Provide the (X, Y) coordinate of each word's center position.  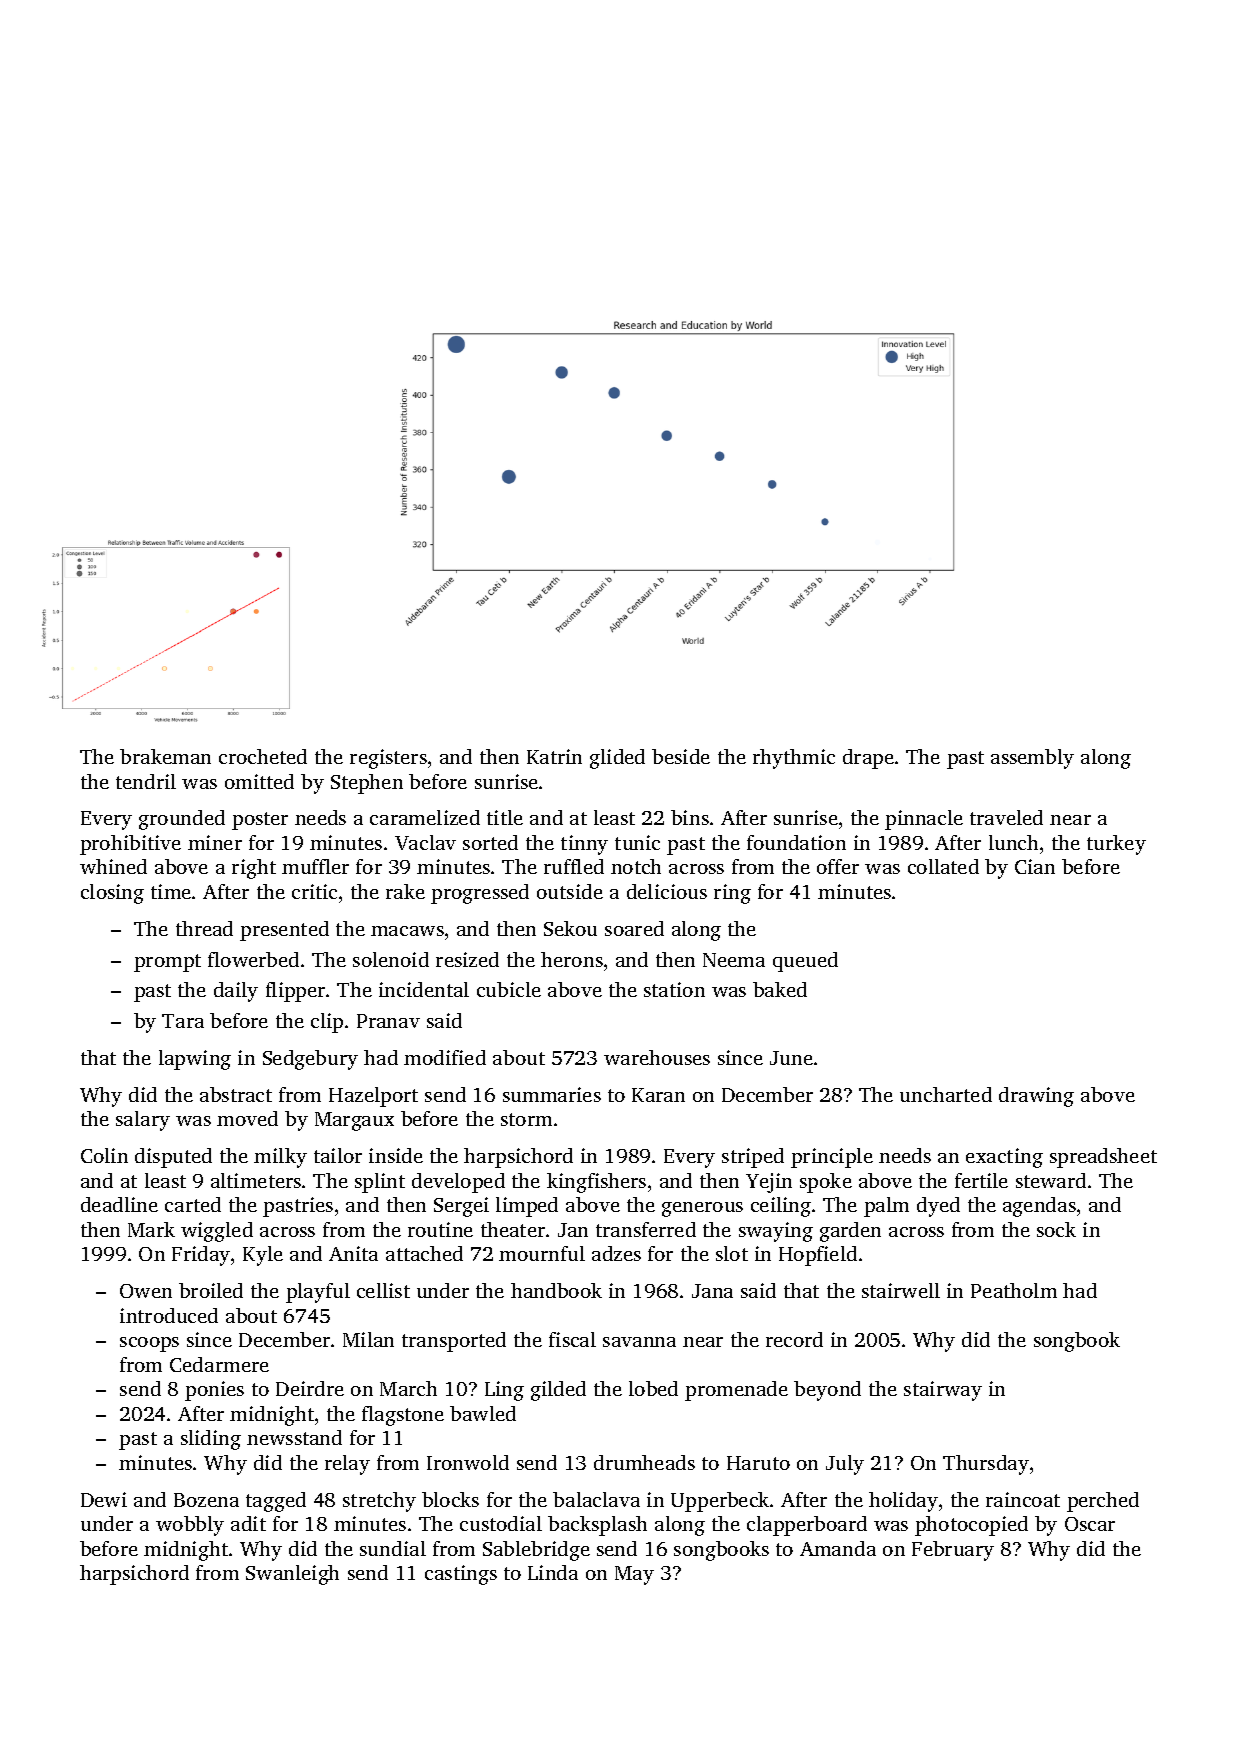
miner (215, 842)
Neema (734, 960)
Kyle (263, 1256)
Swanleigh (292, 1575)
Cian (1035, 866)
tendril (146, 781)
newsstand (294, 1437)
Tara (183, 1021)
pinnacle (924, 820)
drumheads (644, 1462)
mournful (542, 1253)
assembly (1032, 759)
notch (636, 866)
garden (850, 1232)
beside (681, 756)
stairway (943, 1391)
